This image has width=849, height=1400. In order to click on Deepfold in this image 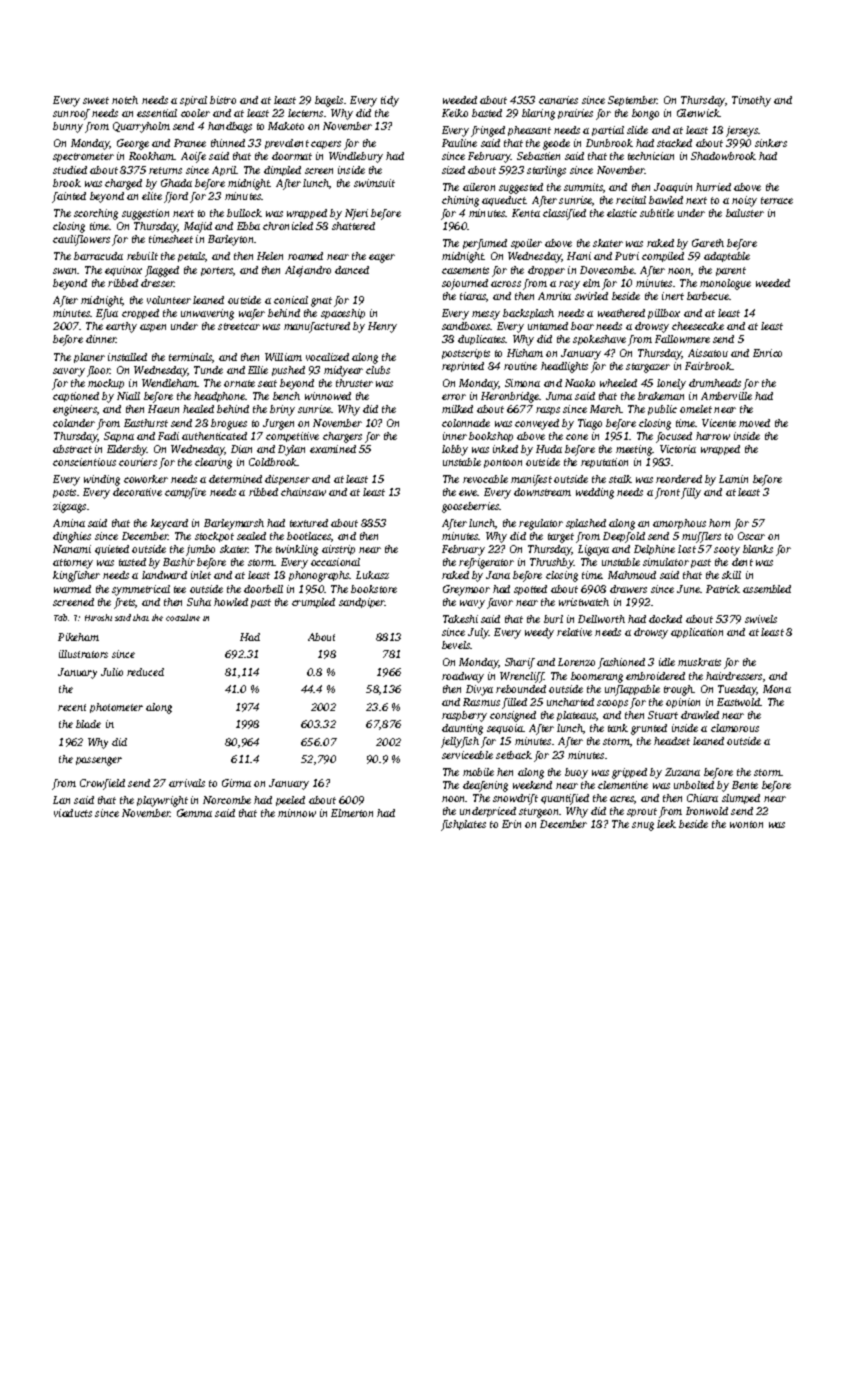, I will do `click(624, 537)`.
